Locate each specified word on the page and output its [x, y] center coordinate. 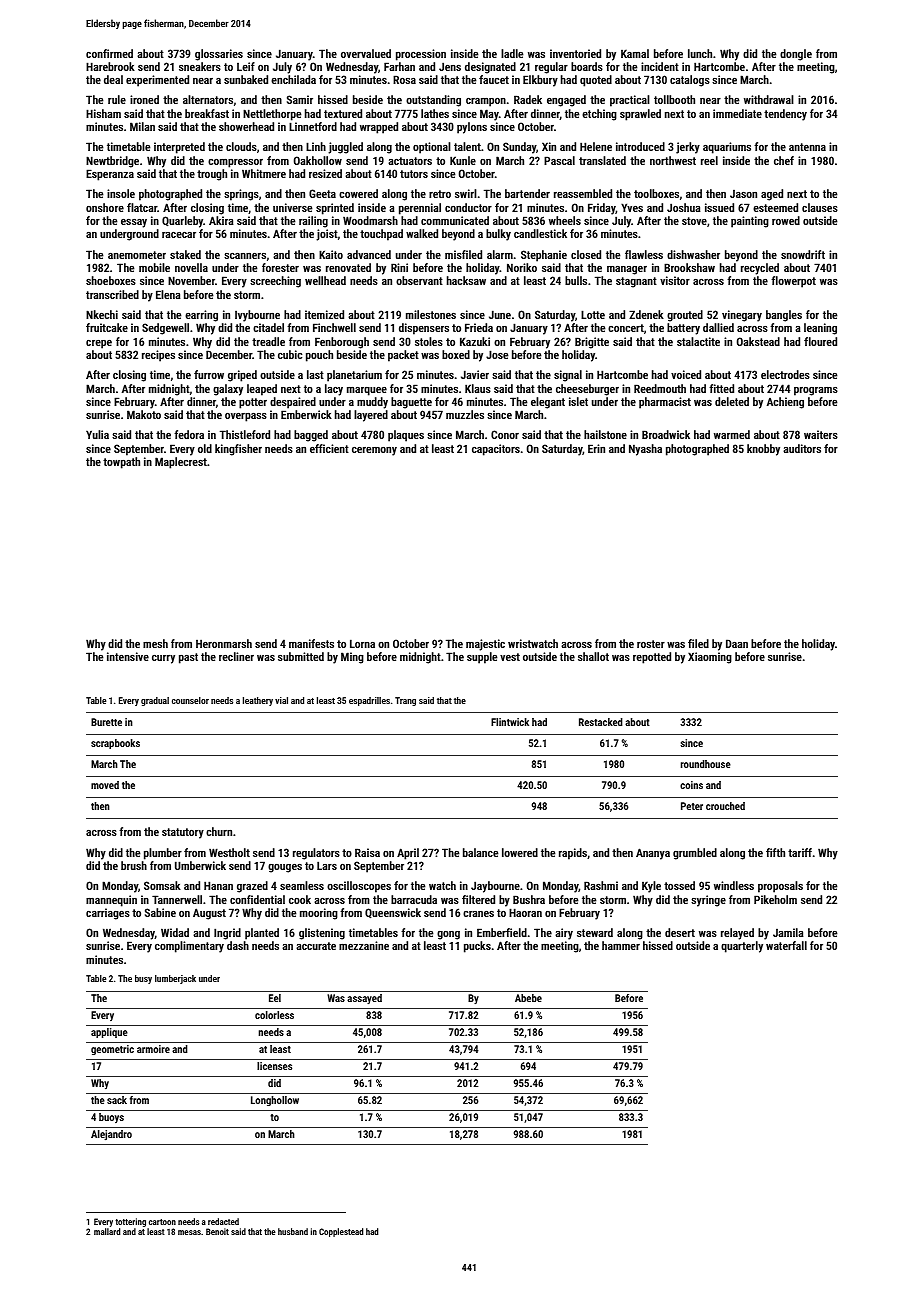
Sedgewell [165, 329]
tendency [785, 115]
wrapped [379, 128]
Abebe [528, 998]
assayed [364, 999]
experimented [157, 81]
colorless [274, 1015]
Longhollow [275, 1101]
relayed [737, 934]
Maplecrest [181, 463]
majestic [485, 645]
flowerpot [793, 282]
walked [422, 233]
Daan [737, 643]
